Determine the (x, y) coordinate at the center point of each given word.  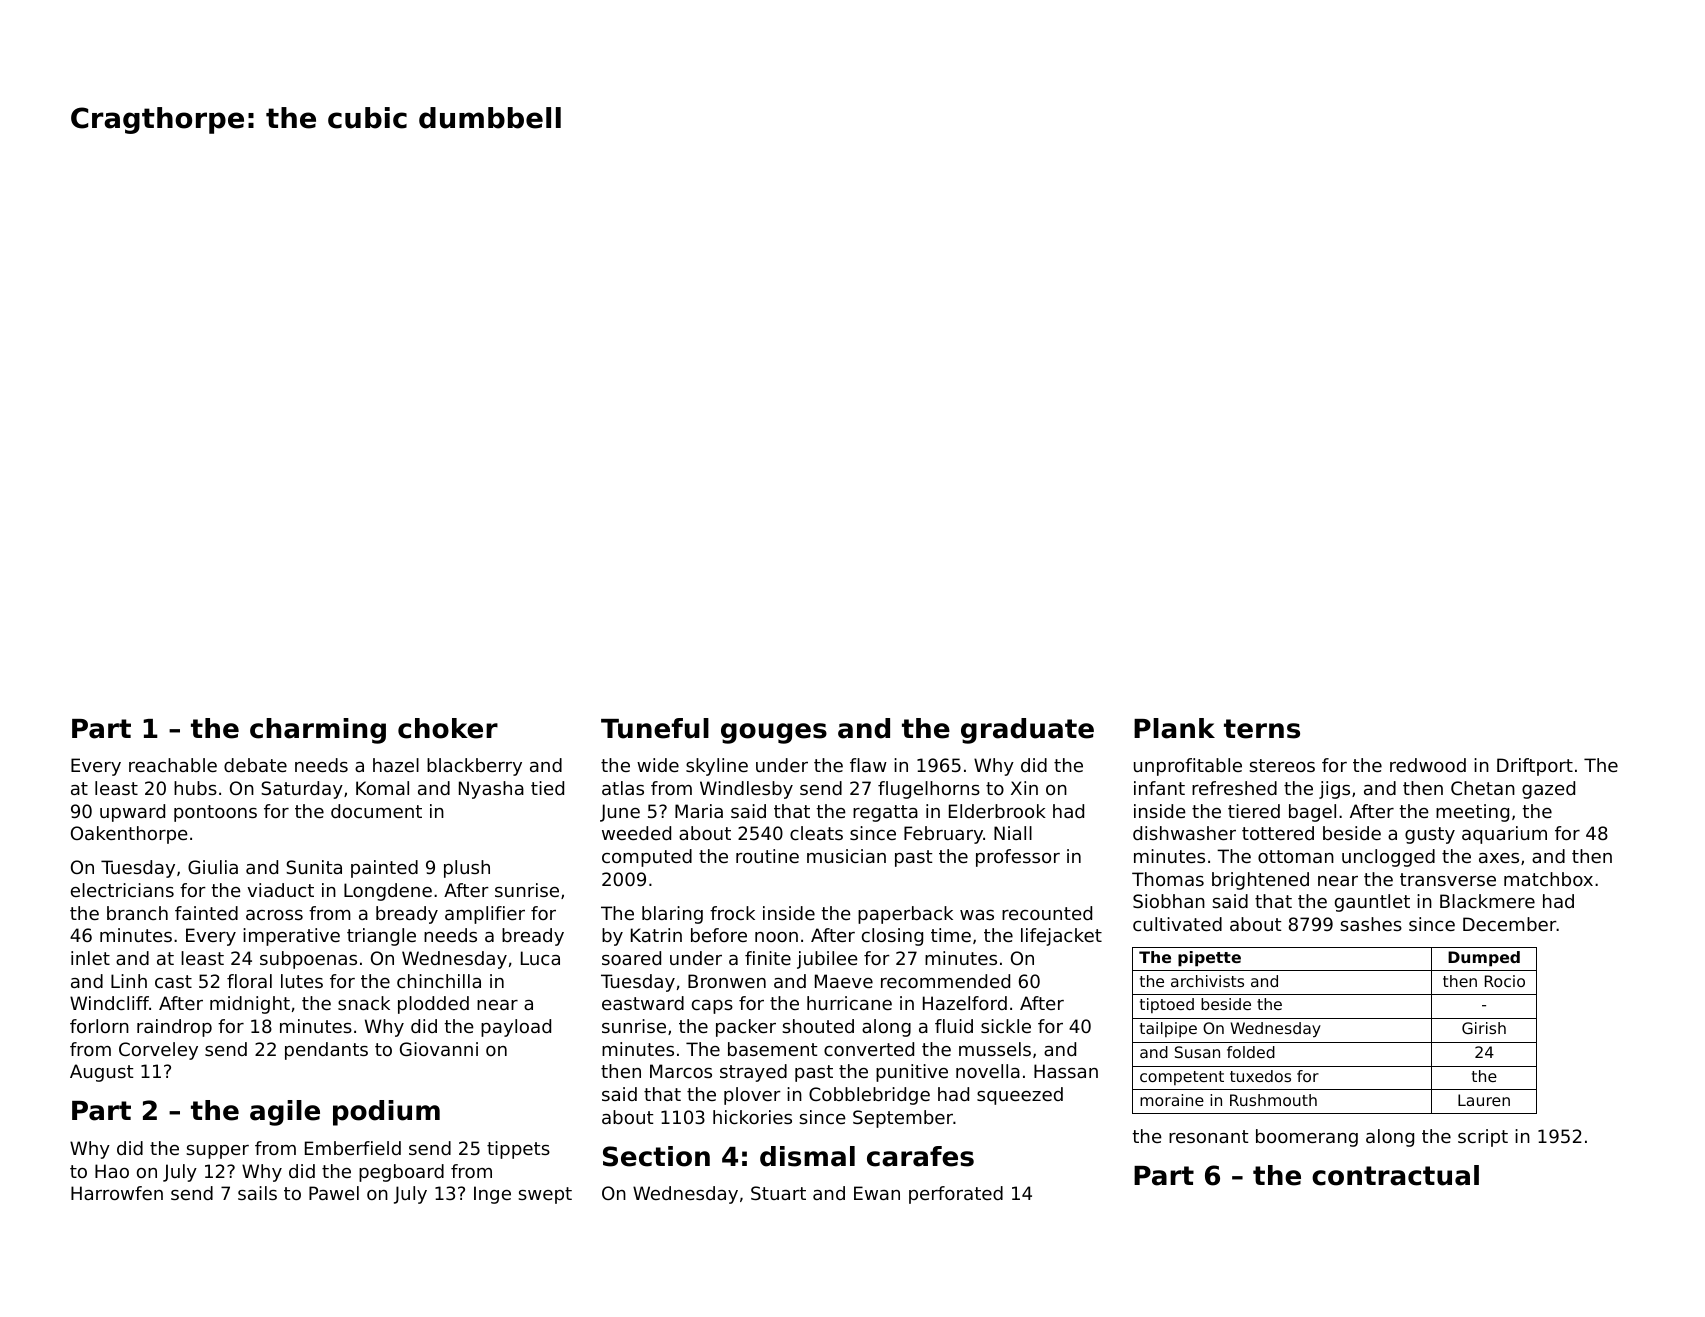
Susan (1197, 1052)
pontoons (215, 813)
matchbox (1548, 879)
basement (772, 1049)
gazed (1548, 790)
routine (767, 856)
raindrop (174, 1028)
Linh (129, 981)
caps (712, 1007)
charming (318, 731)
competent (1182, 1078)
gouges (774, 733)
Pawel (334, 1193)
